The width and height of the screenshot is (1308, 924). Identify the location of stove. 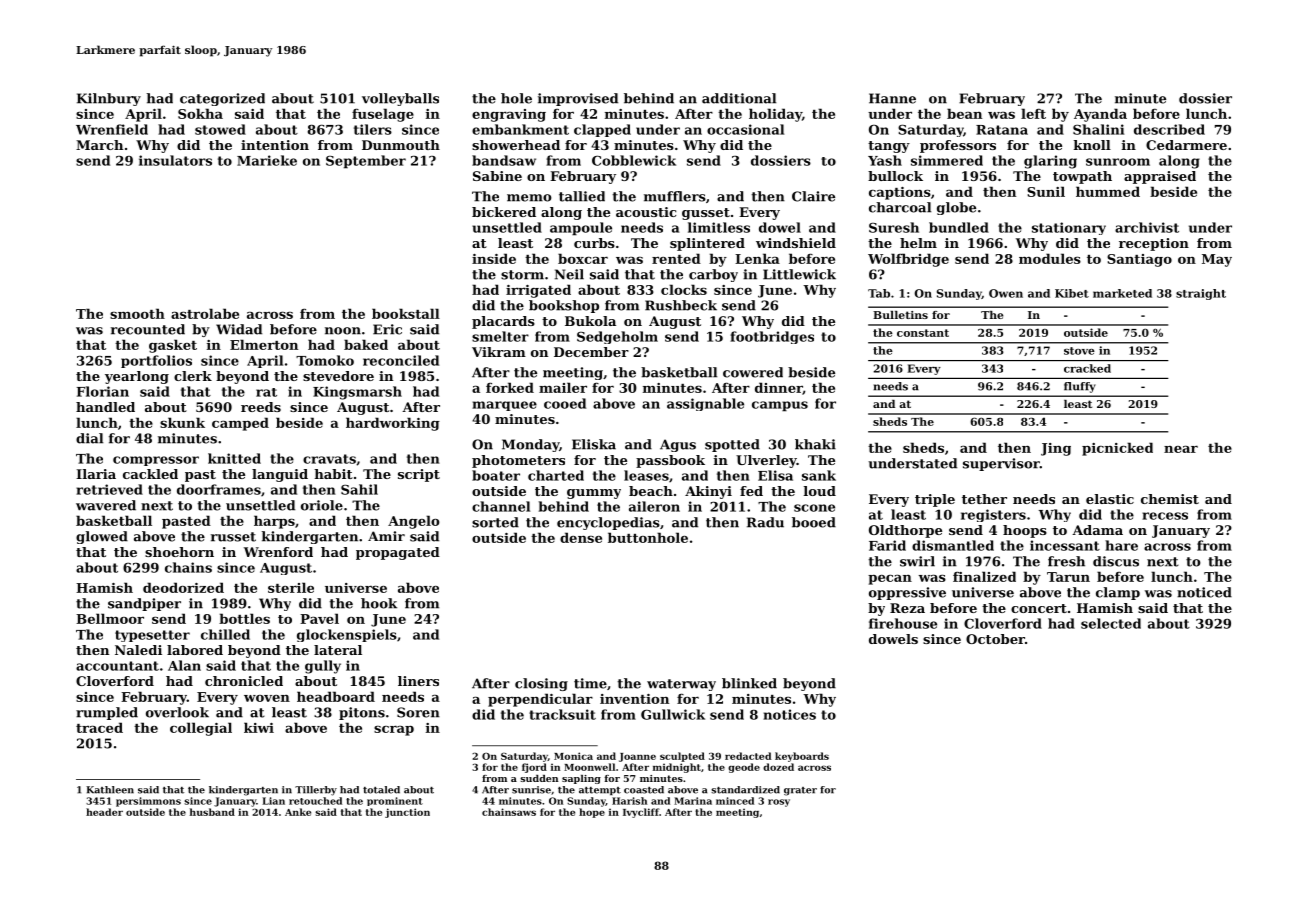
(1079, 351).
